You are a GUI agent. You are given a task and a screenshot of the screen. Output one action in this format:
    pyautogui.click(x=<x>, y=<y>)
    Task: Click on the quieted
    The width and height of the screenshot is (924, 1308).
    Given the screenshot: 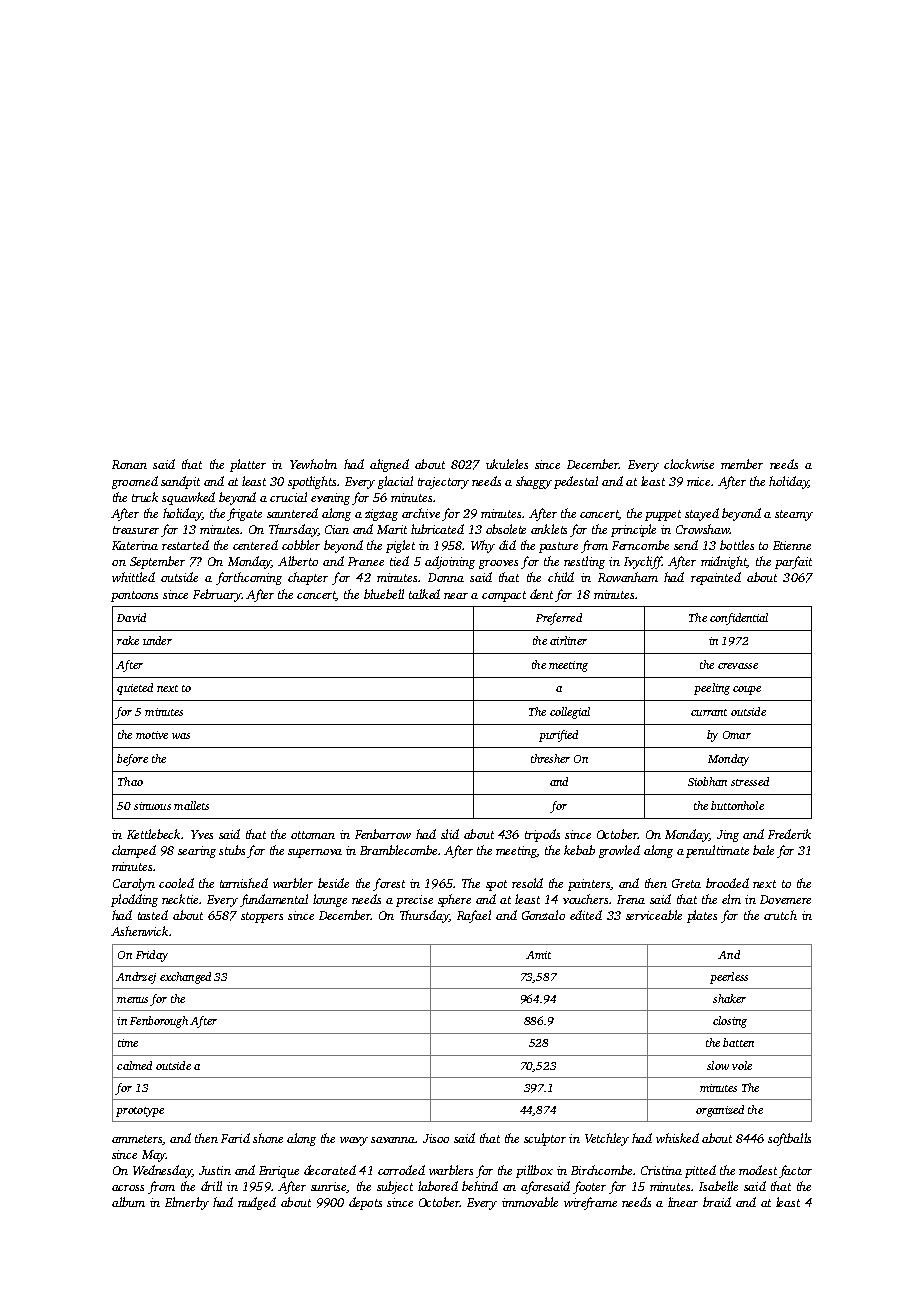 What is the action you would take?
    pyautogui.click(x=135, y=689)
